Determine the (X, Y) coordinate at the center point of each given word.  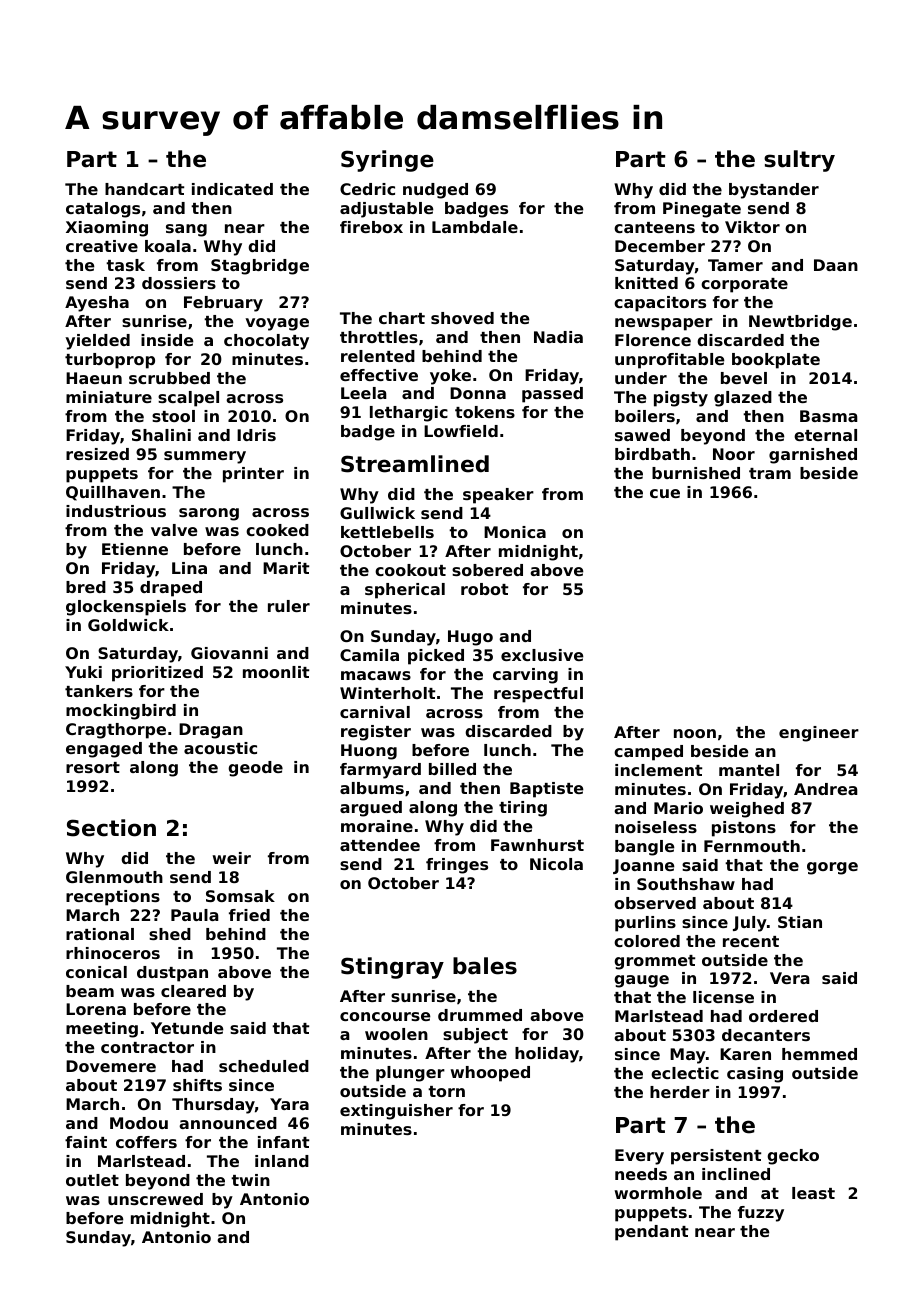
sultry (799, 161)
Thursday (213, 1106)
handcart (144, 189)
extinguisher (396, 1112)
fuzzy (761, 1214)
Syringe (387, 161)
